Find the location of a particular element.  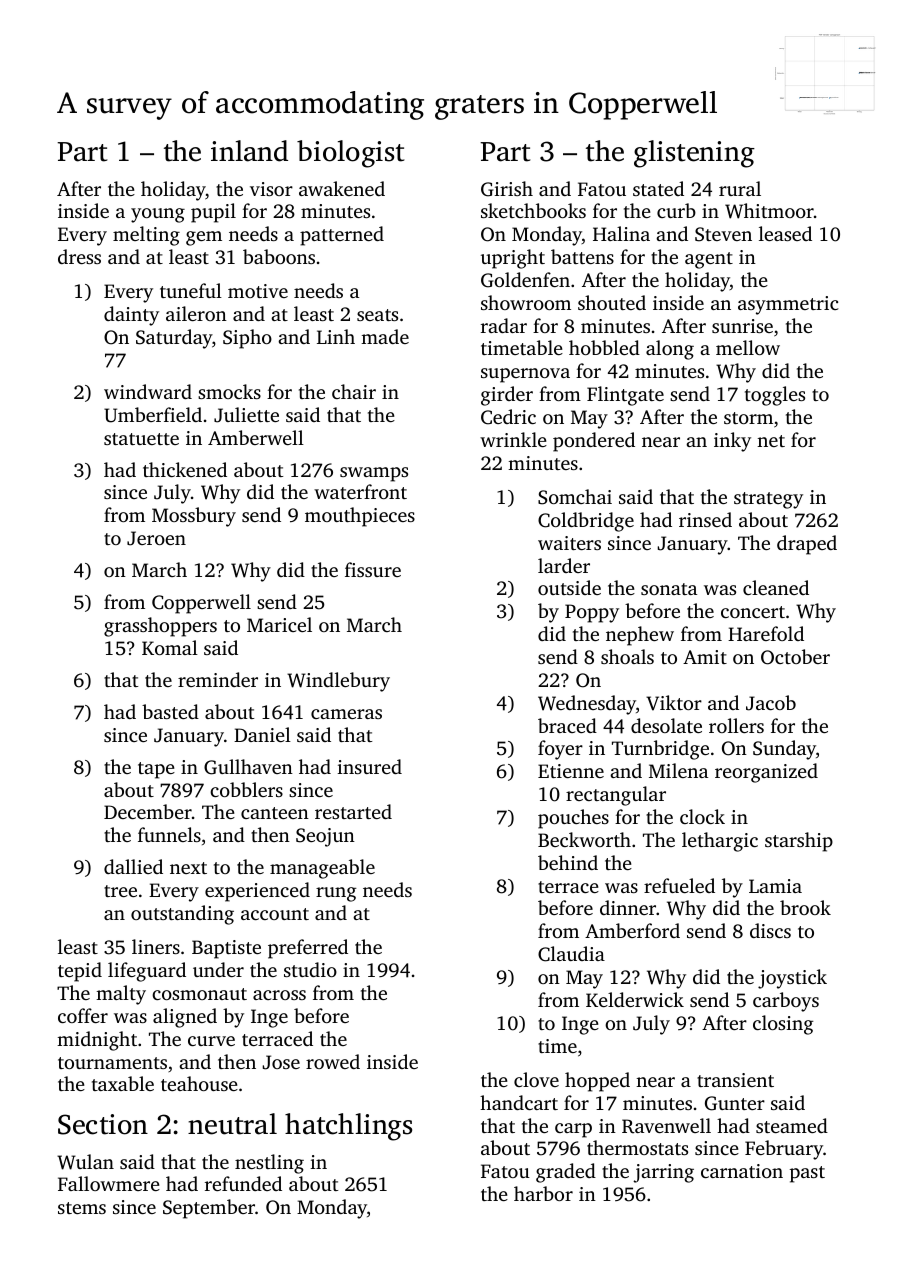

stems is located at coordinates (82, 1208).
